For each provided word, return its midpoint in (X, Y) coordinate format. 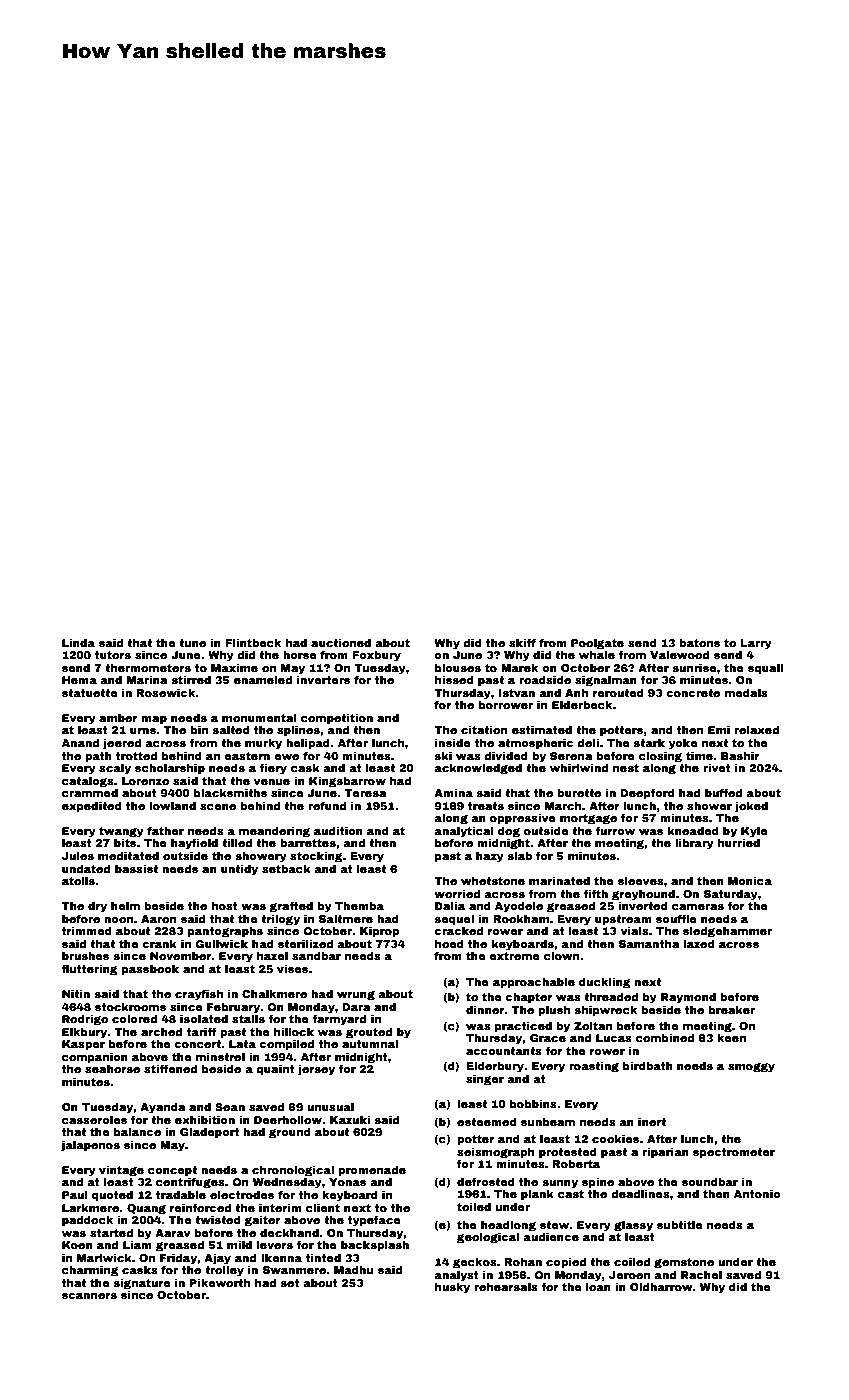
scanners (89, 1296)
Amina (453, 793)
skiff (522, 642)
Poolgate (597, 644)
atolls (78, 881)
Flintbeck (253, 643)
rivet (717, 768)
